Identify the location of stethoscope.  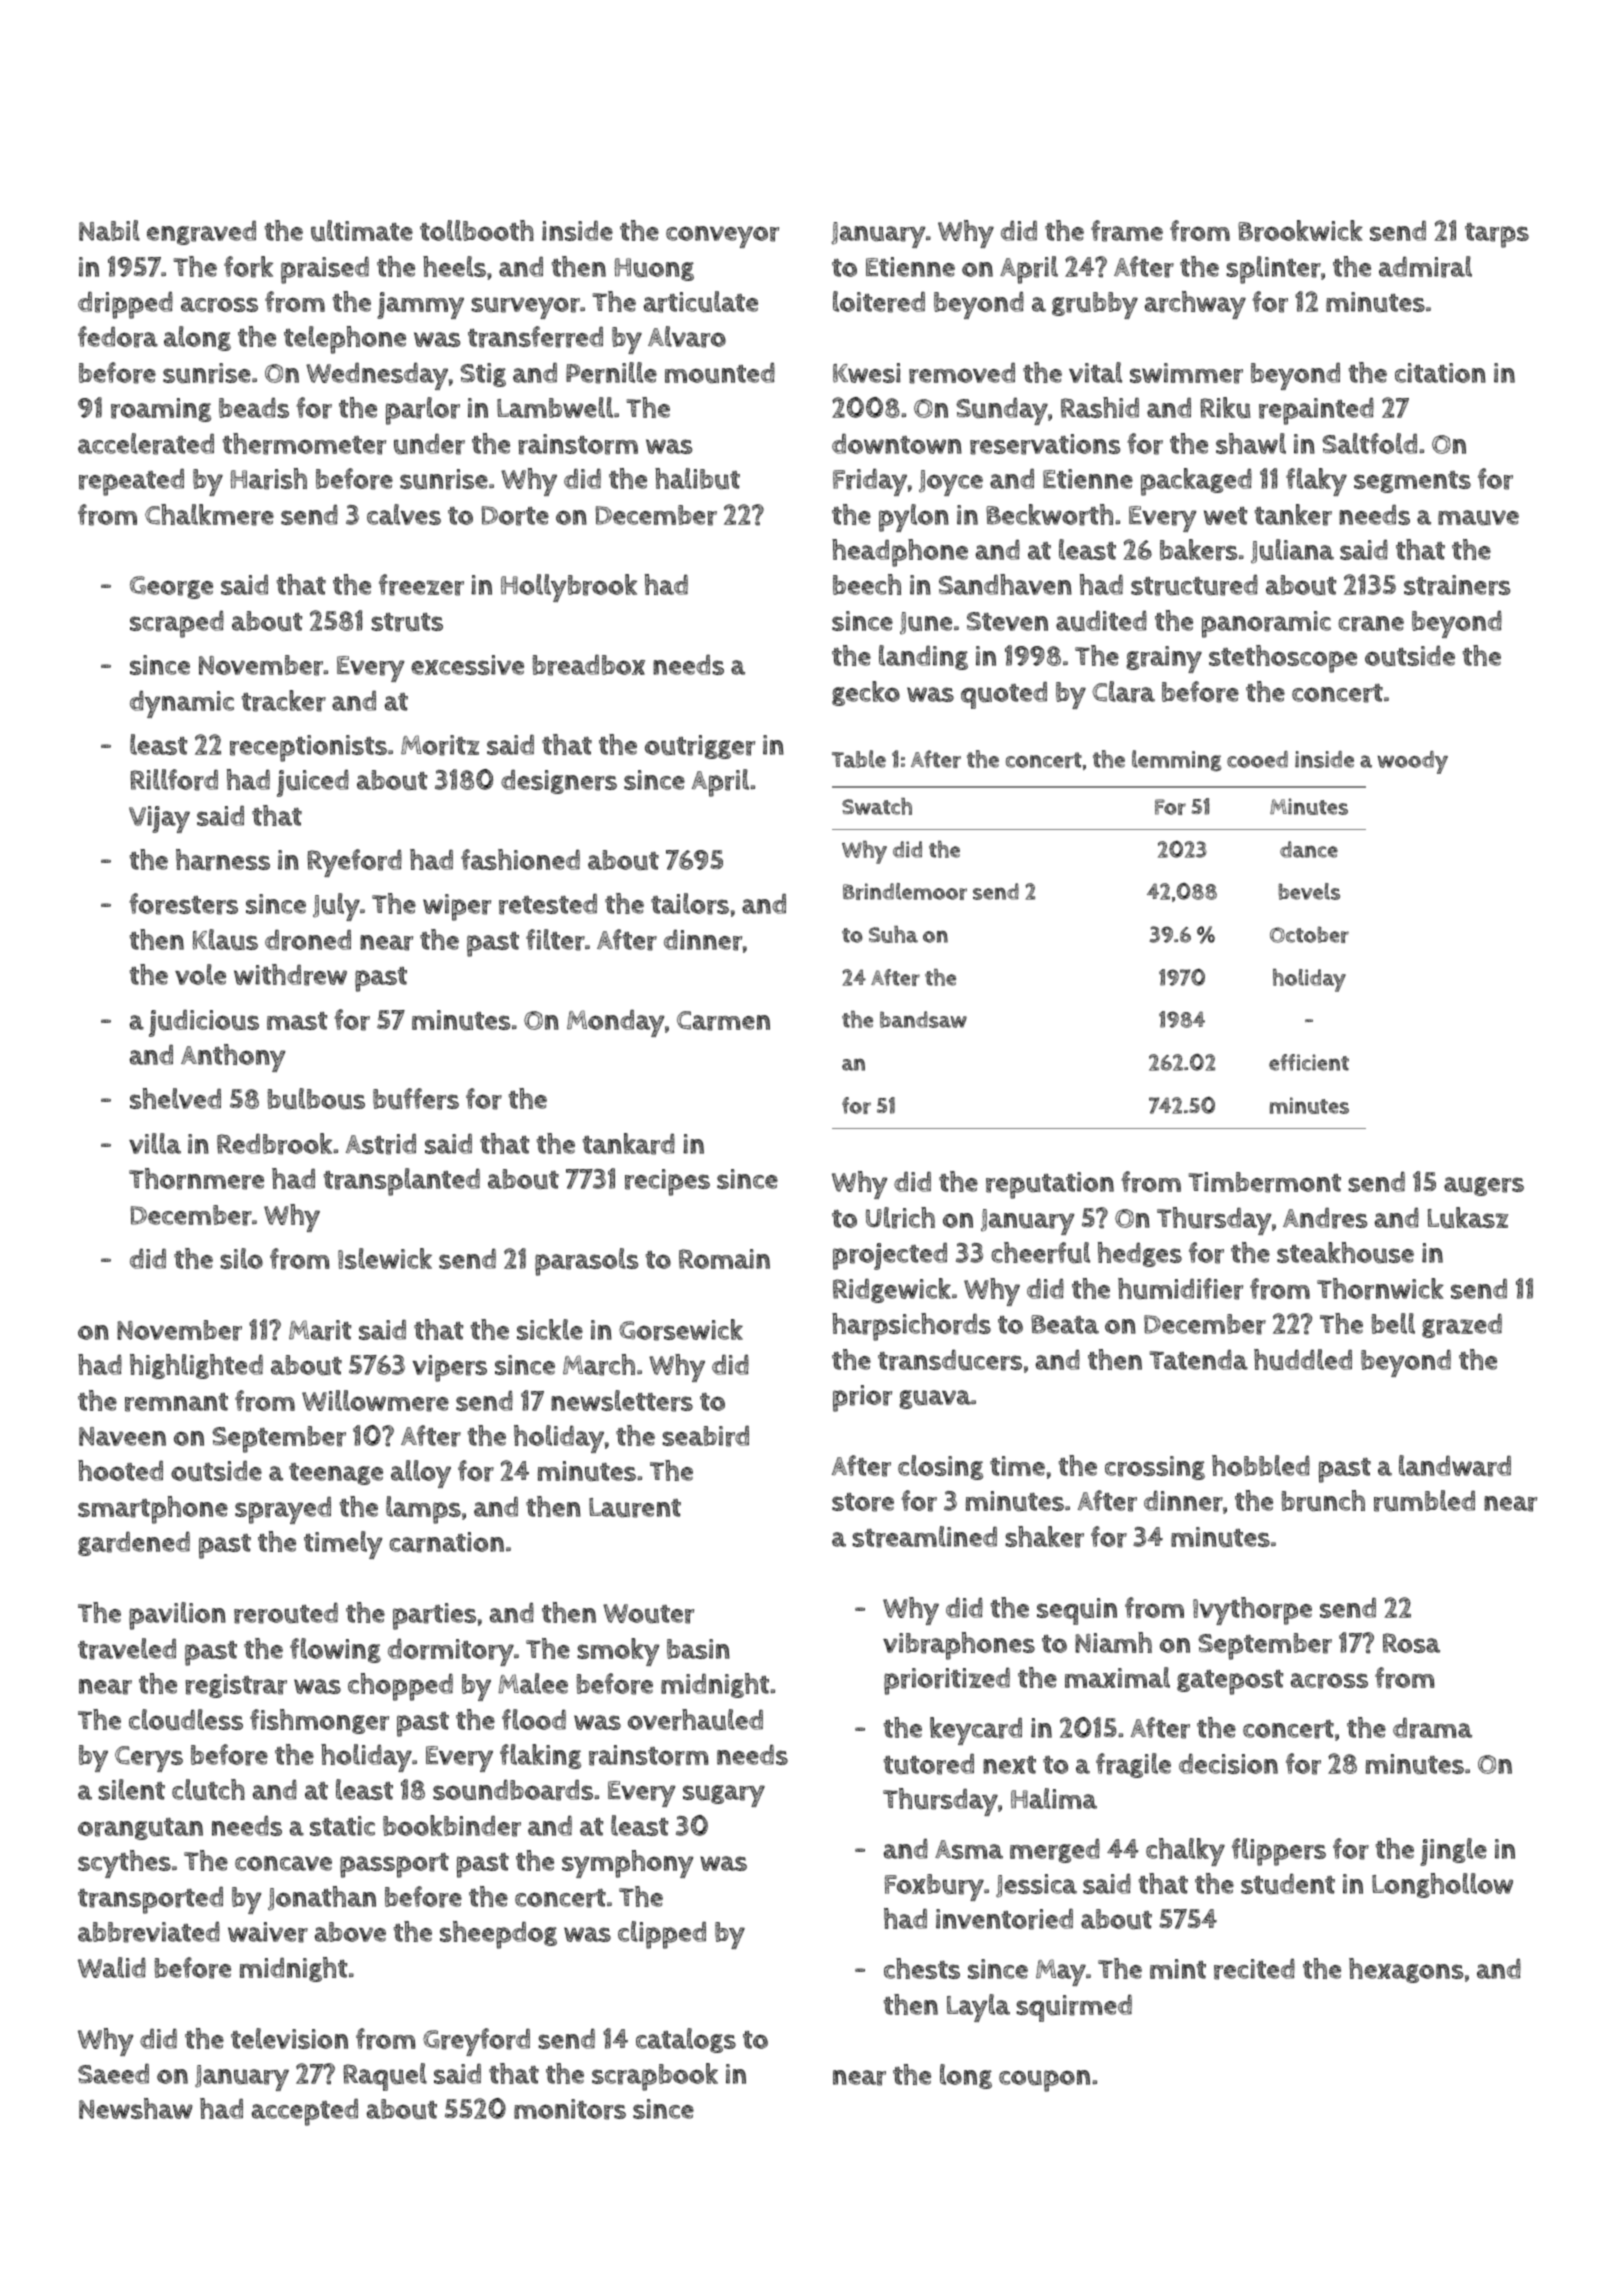
(1283, 659).
